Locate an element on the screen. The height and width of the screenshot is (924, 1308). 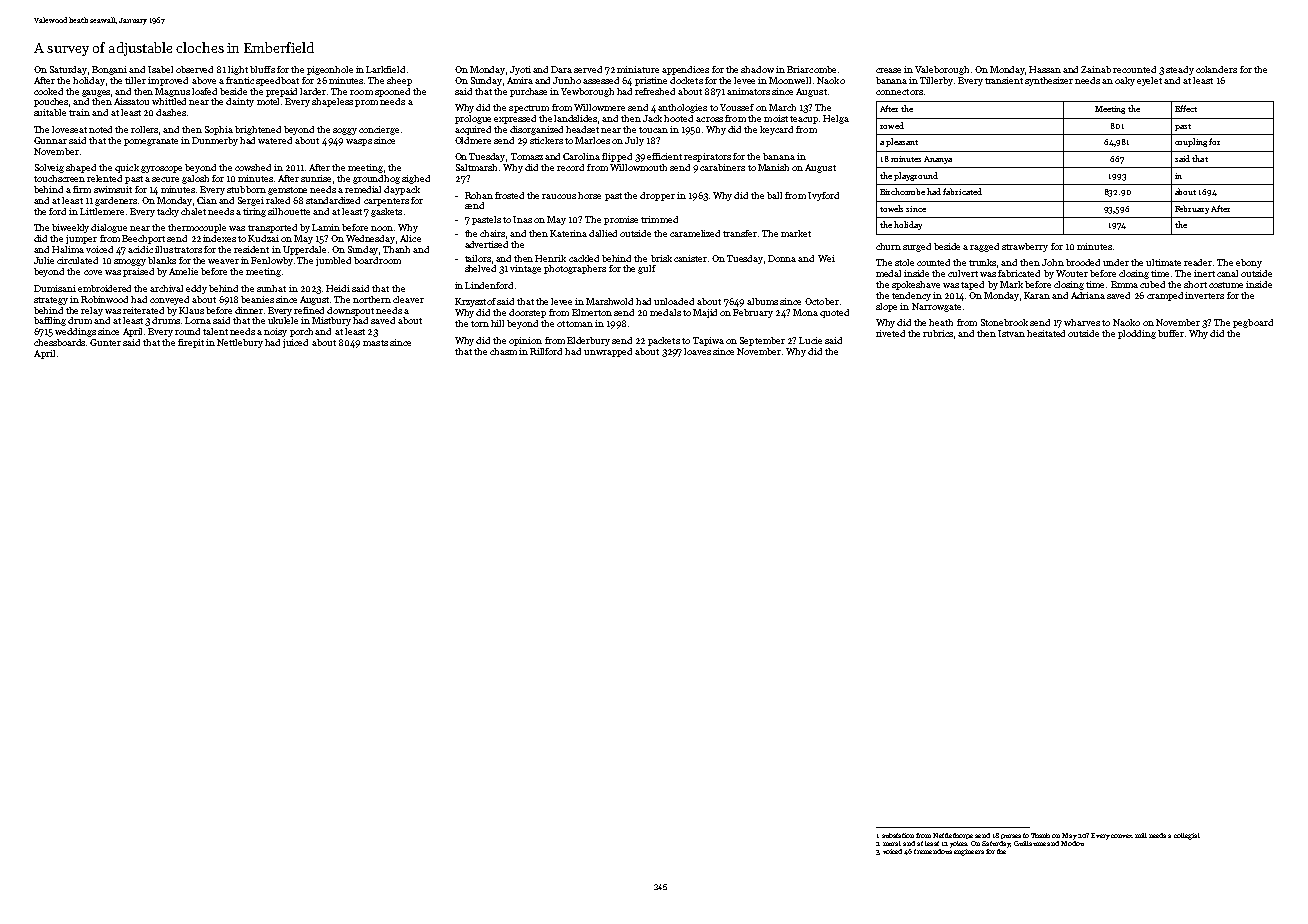
shelved is located at coordinates (480, 268).
